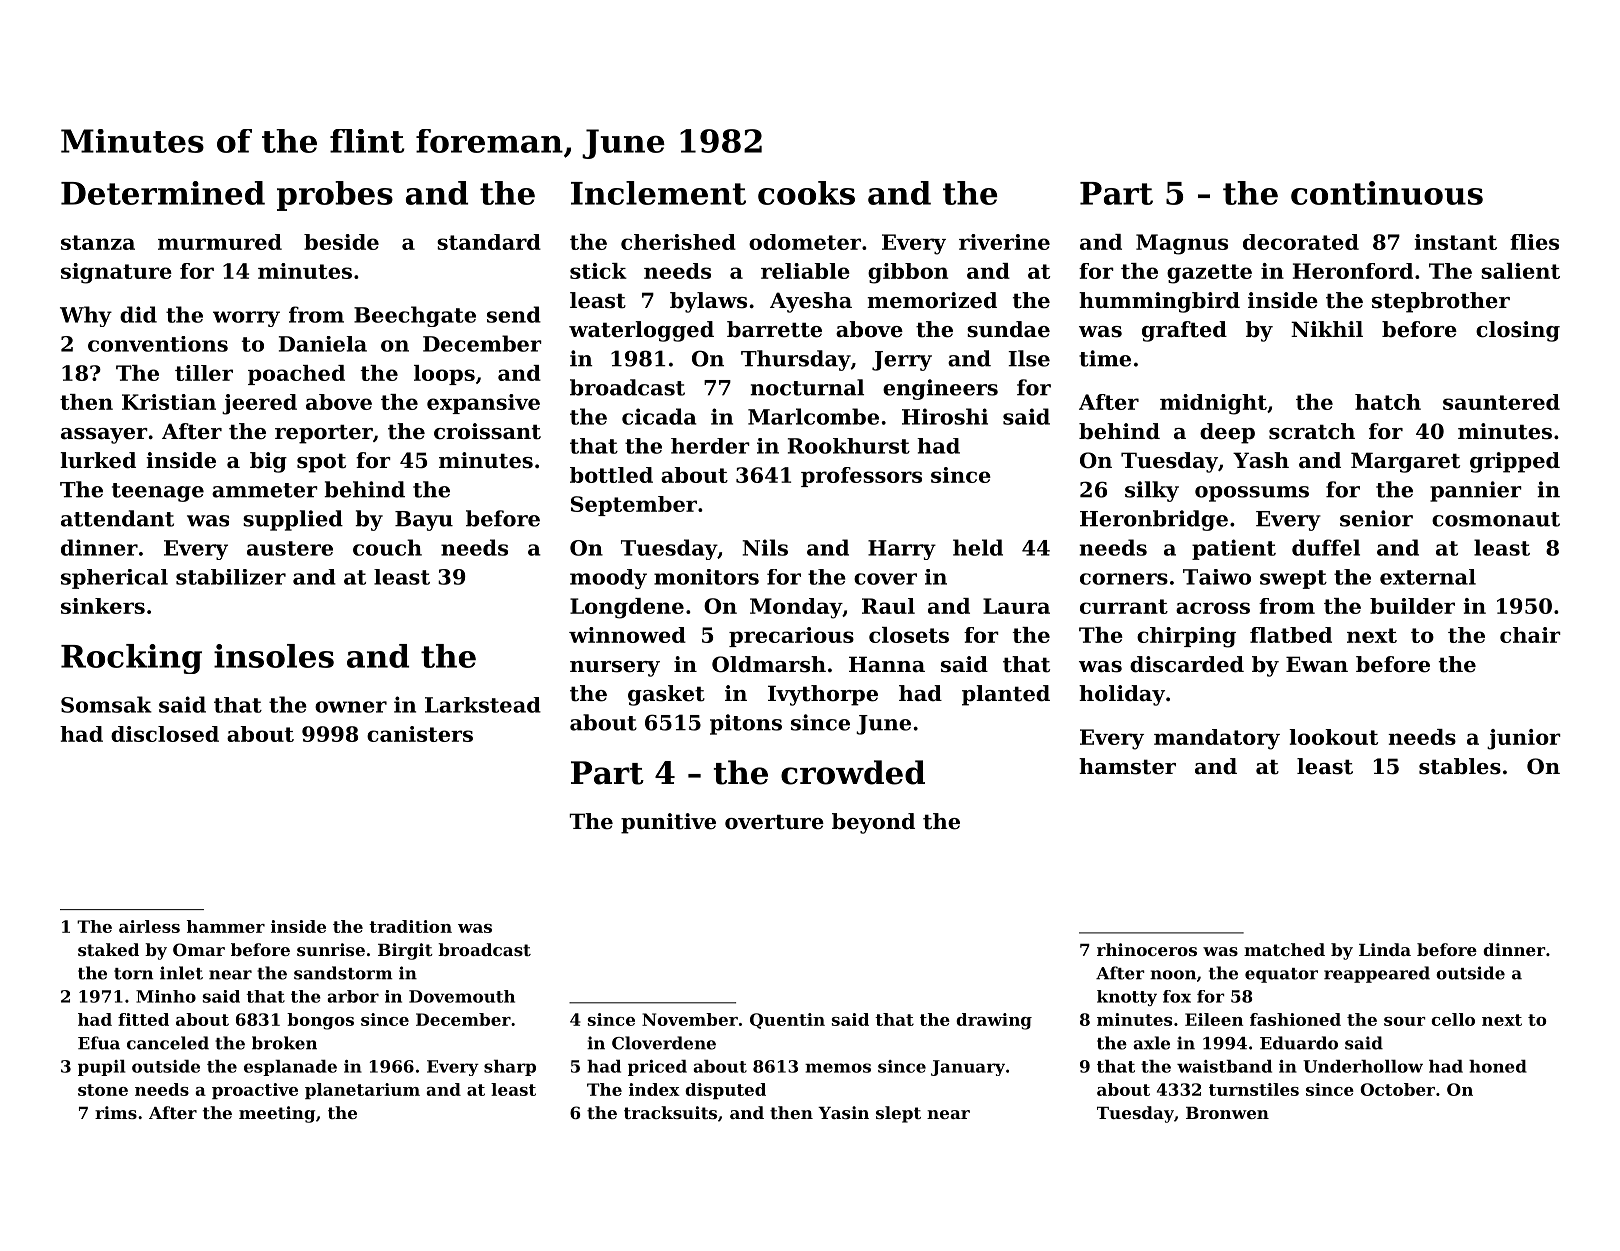 This screenshot has width=1620, height=1251. What do you see at coordinates (1387, 193) in the screenshot?
I see `continuous` at bounding box center [1387, 193].
